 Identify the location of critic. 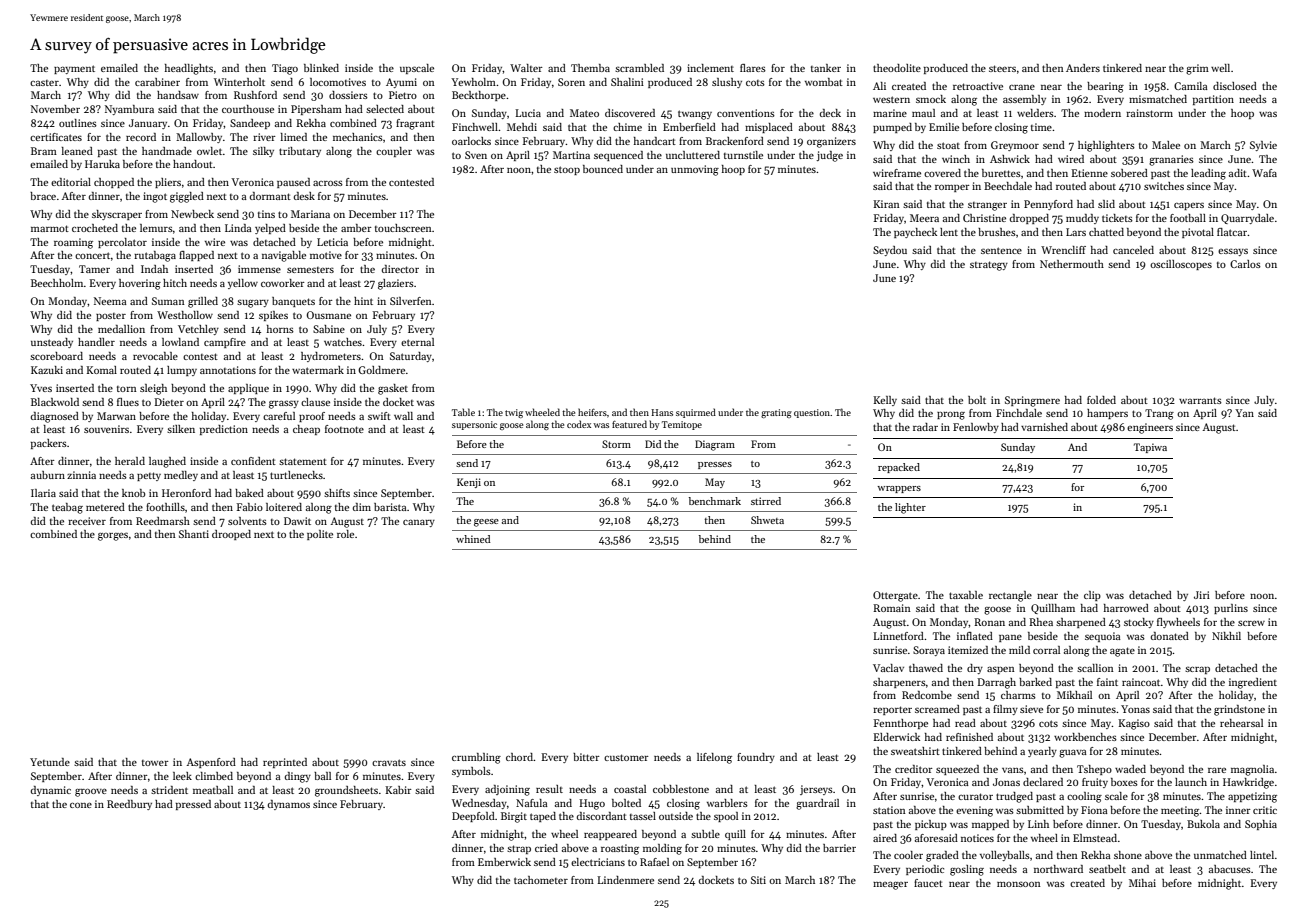
(1265, 810).
